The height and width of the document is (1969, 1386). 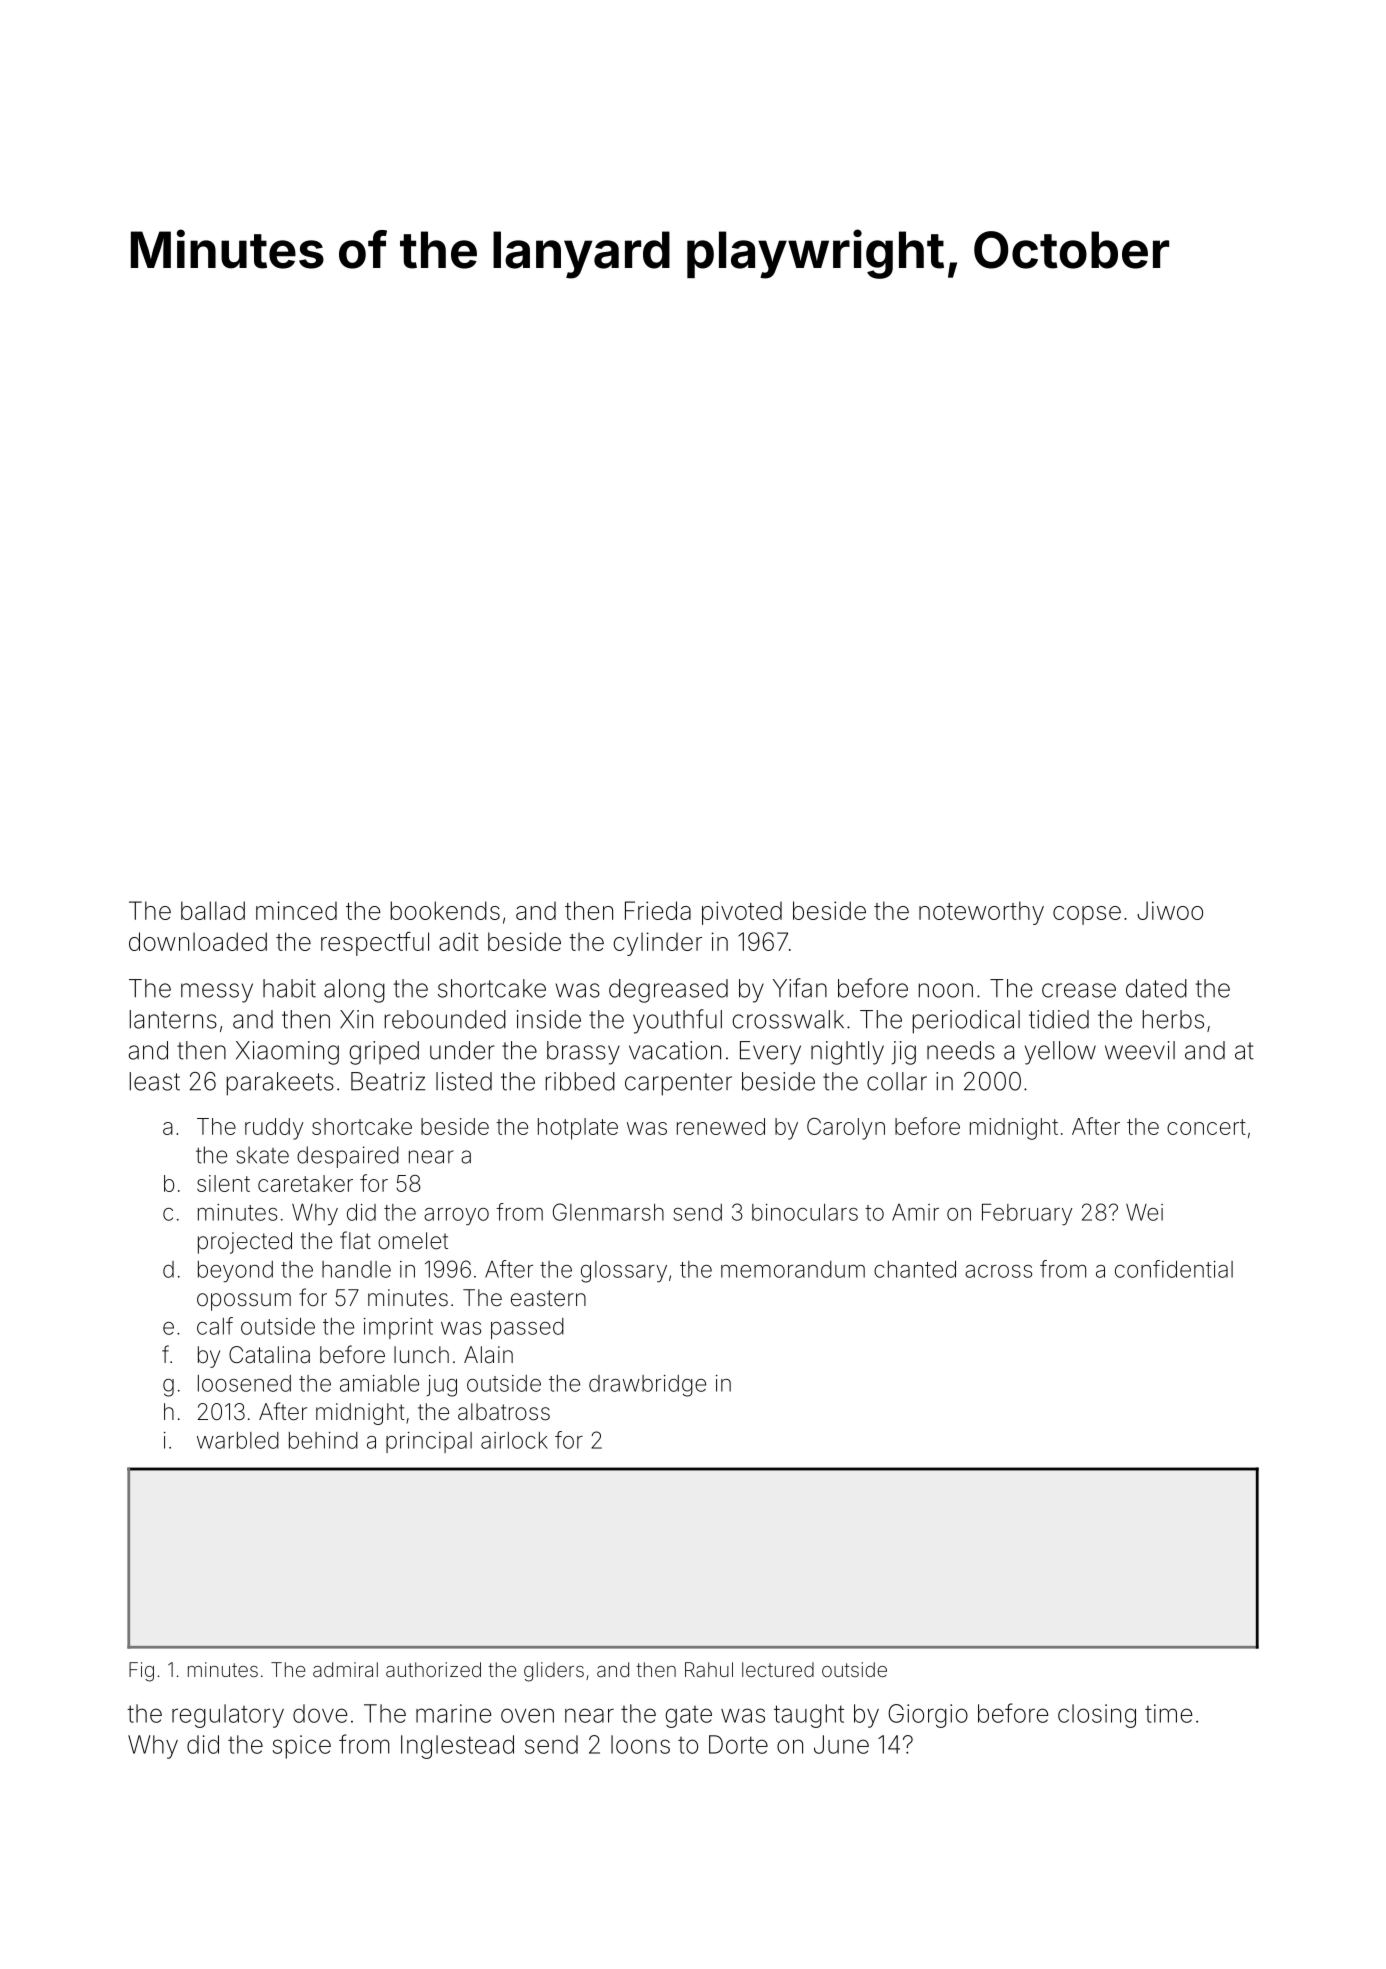 I want to click on drawbridge, so click(x=647, y=1386).
